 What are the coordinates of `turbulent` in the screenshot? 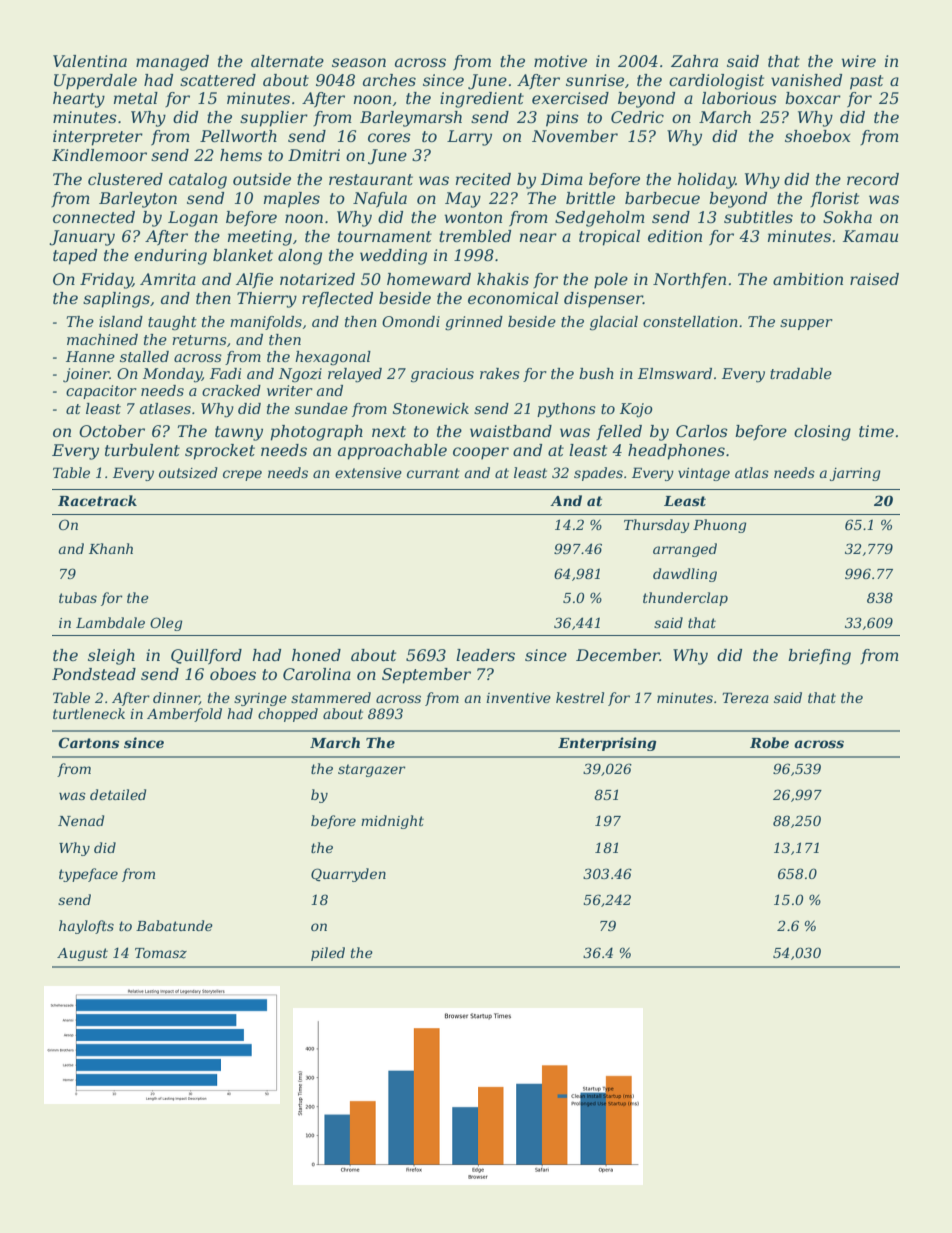 It's located at (142, 450).
